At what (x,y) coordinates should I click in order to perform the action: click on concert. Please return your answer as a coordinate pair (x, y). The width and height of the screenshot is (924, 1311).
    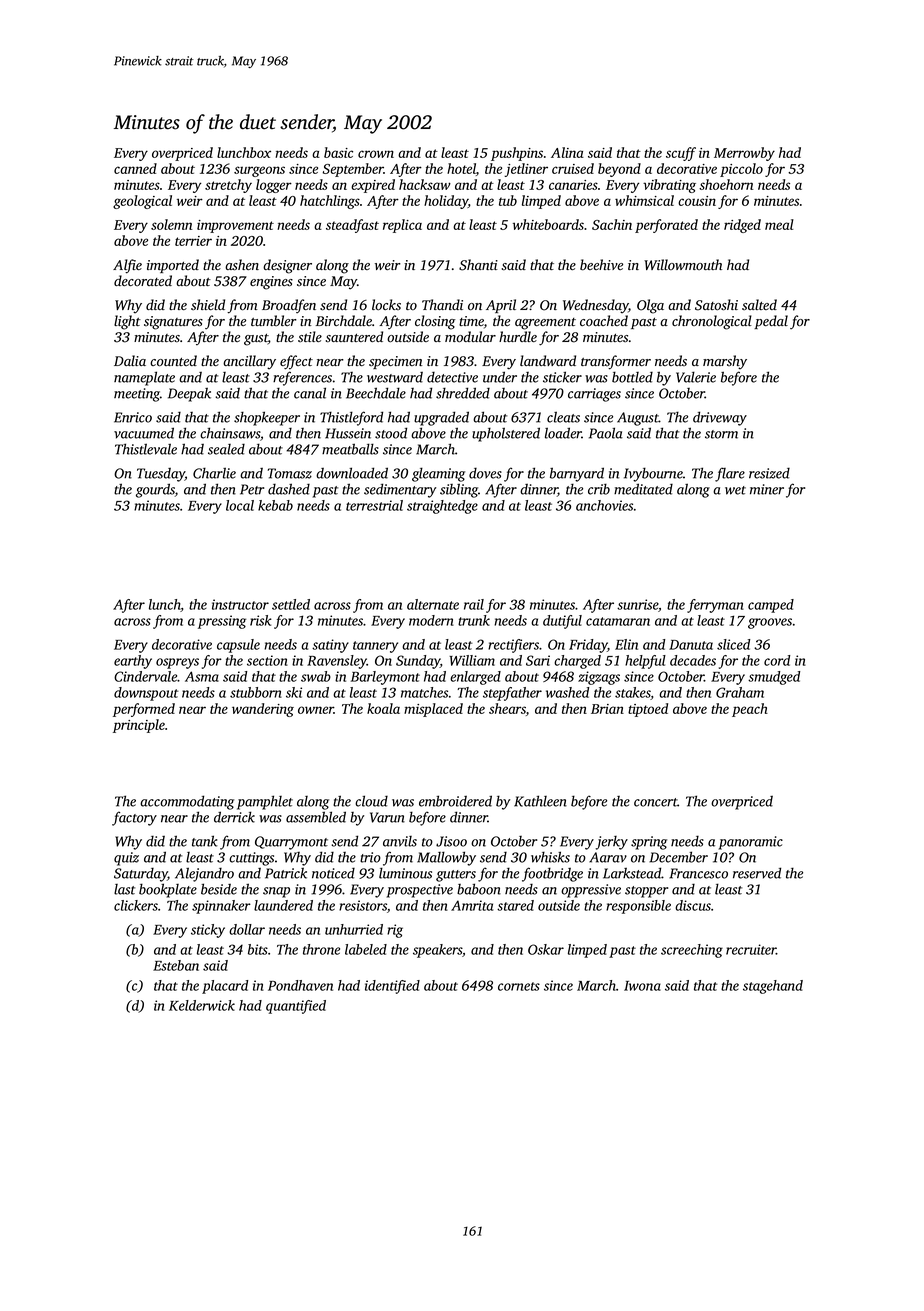
    Looking at the image, I should click on (656, 802).
